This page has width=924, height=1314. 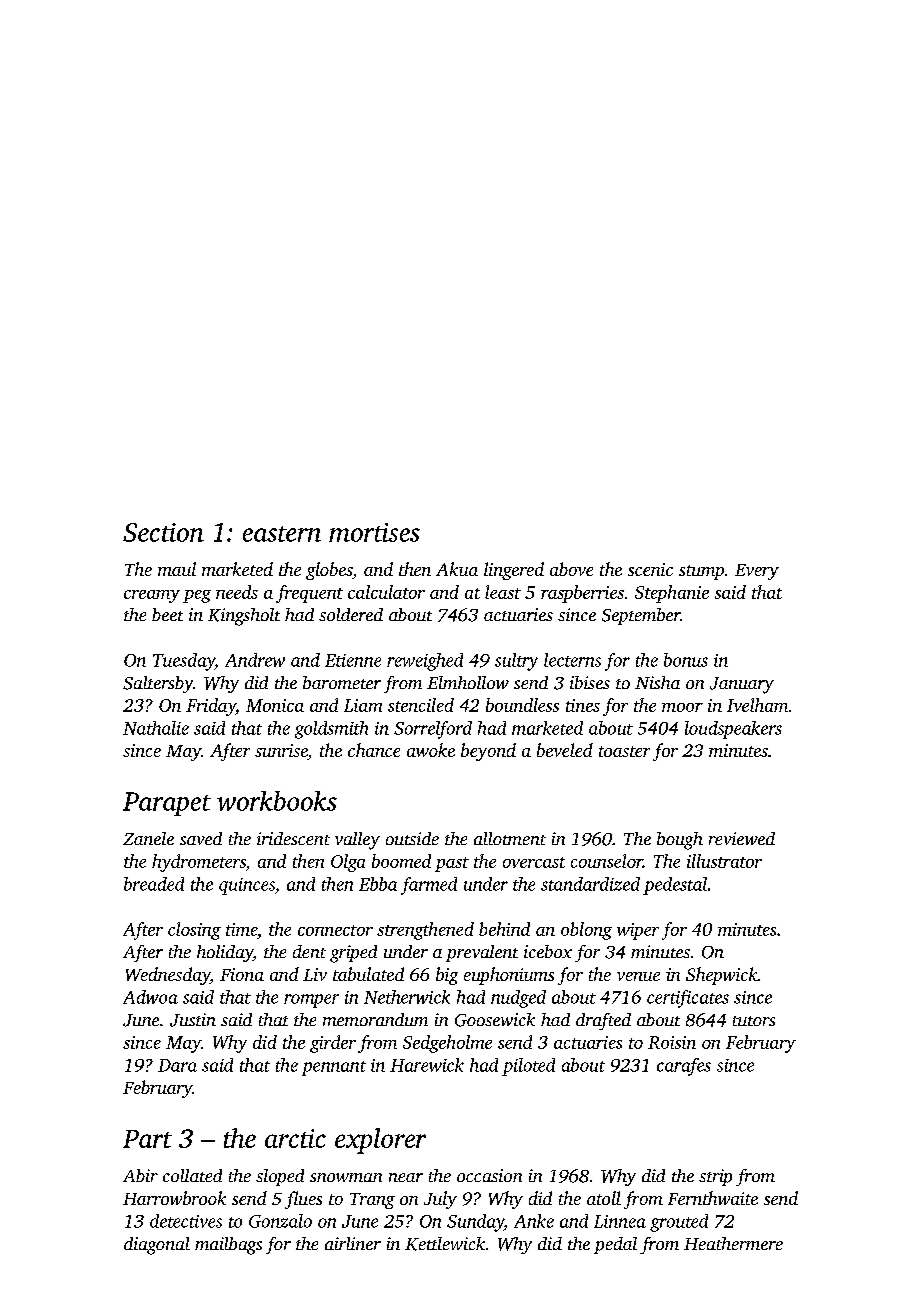 What do you see at coordinates (277, 801) in the page?
I see `workbooks` at bounding box center [277, 801].
